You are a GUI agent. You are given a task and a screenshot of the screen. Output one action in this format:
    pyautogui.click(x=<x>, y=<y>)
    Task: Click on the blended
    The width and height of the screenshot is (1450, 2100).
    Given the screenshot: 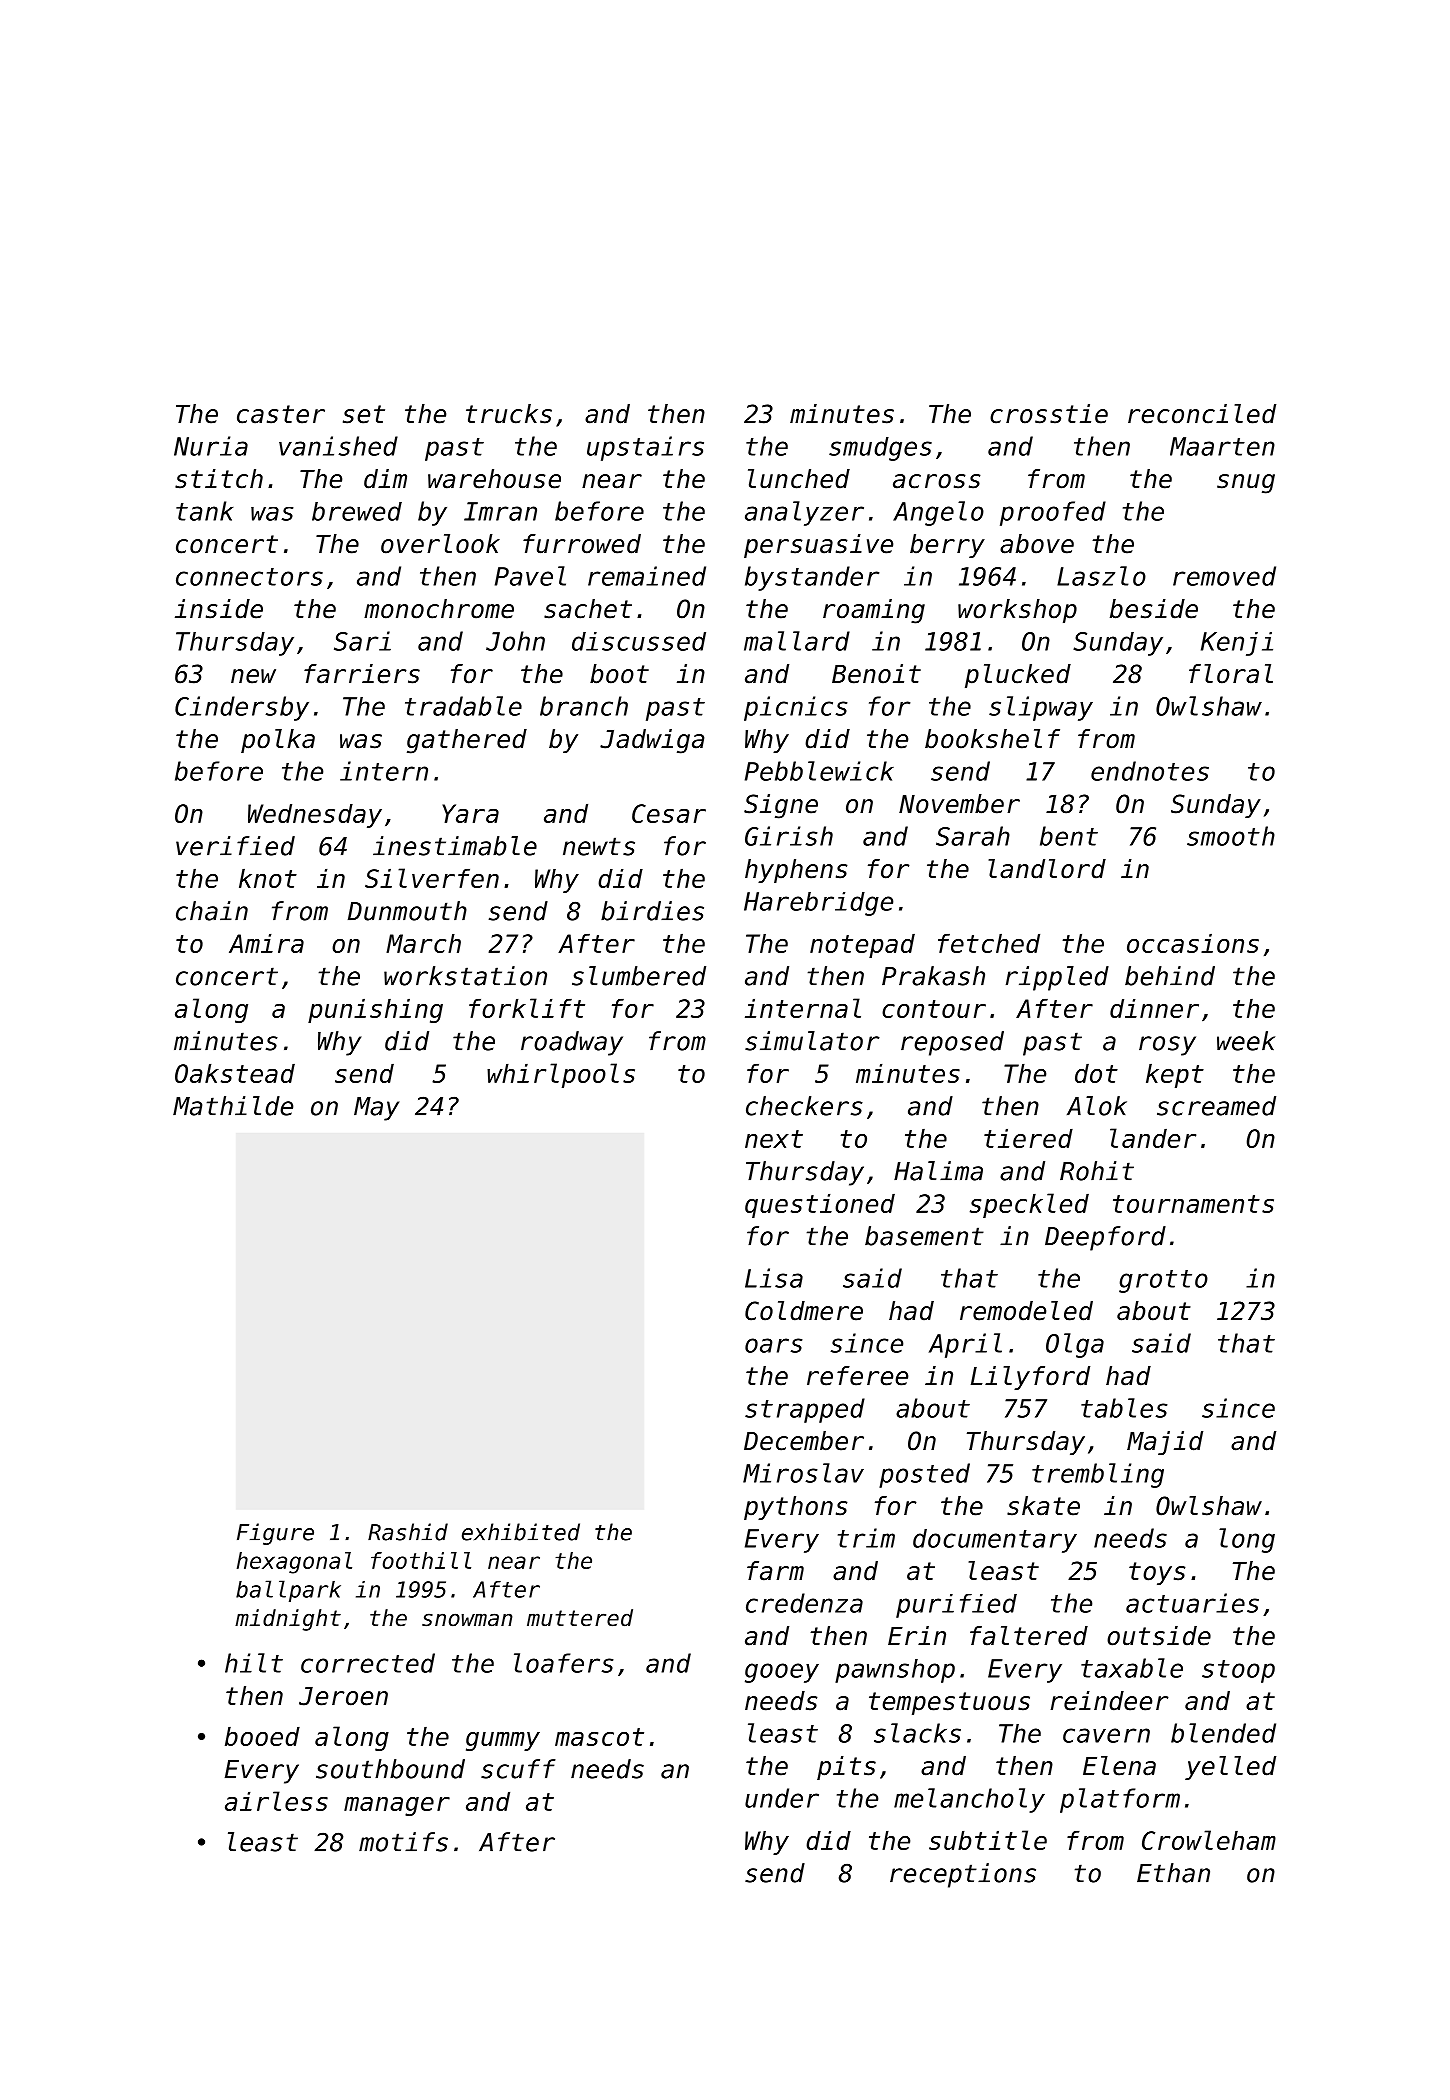 What is the action you would take?
    pyautogui.click(x=1223, y=1733)
